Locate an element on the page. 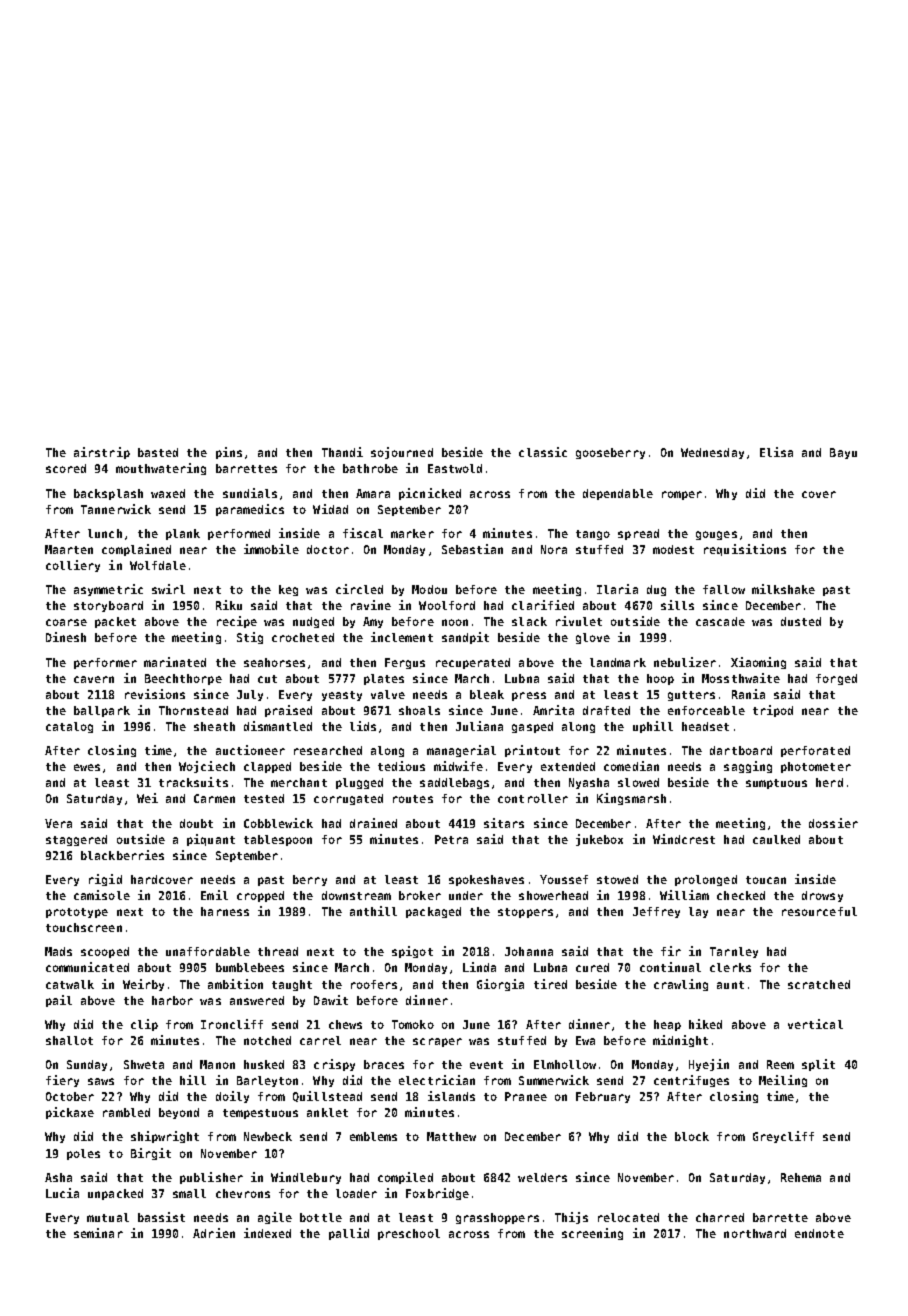  dusted is located at coordinates (801, 621).
